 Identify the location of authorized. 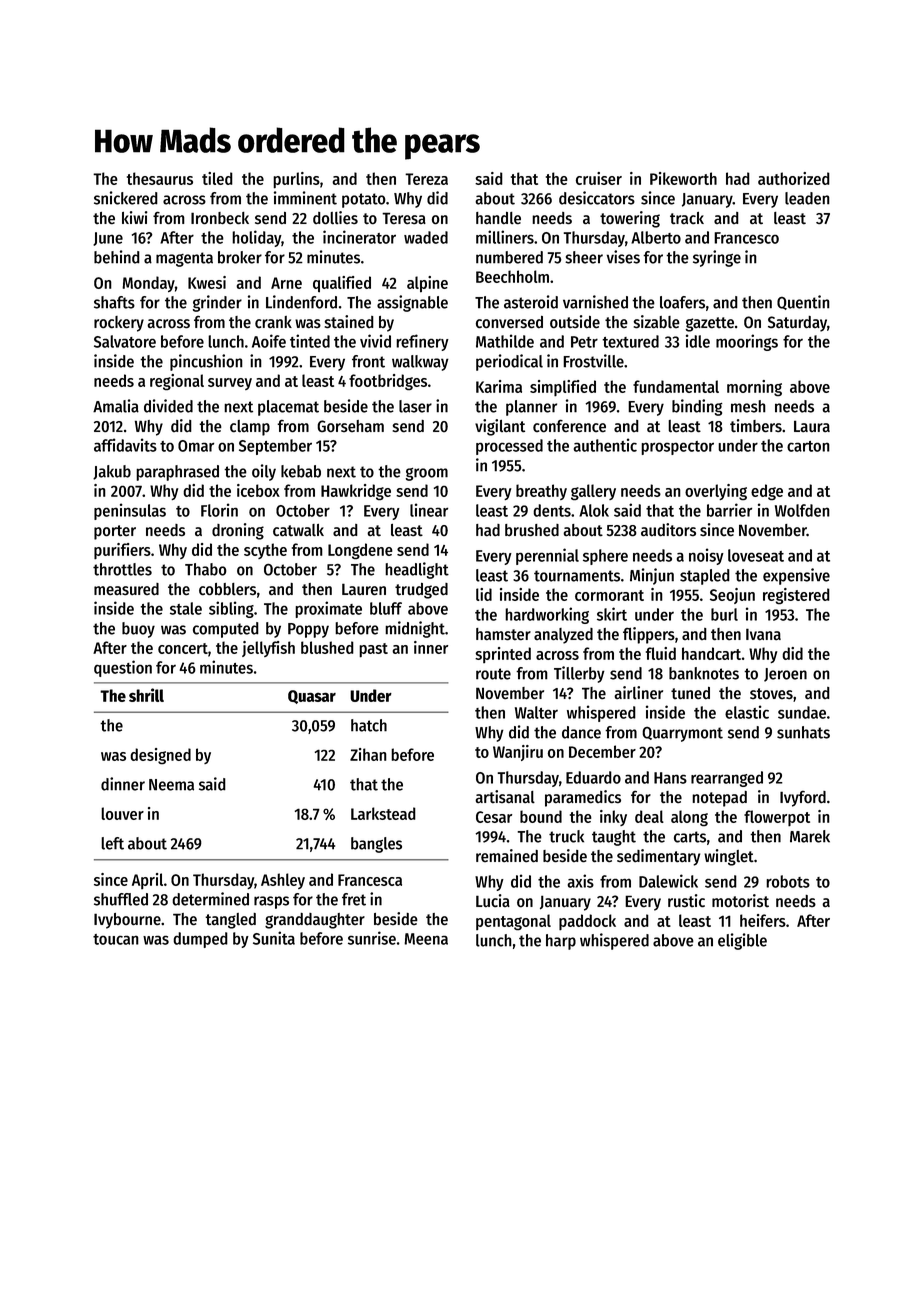
(794, 178).
